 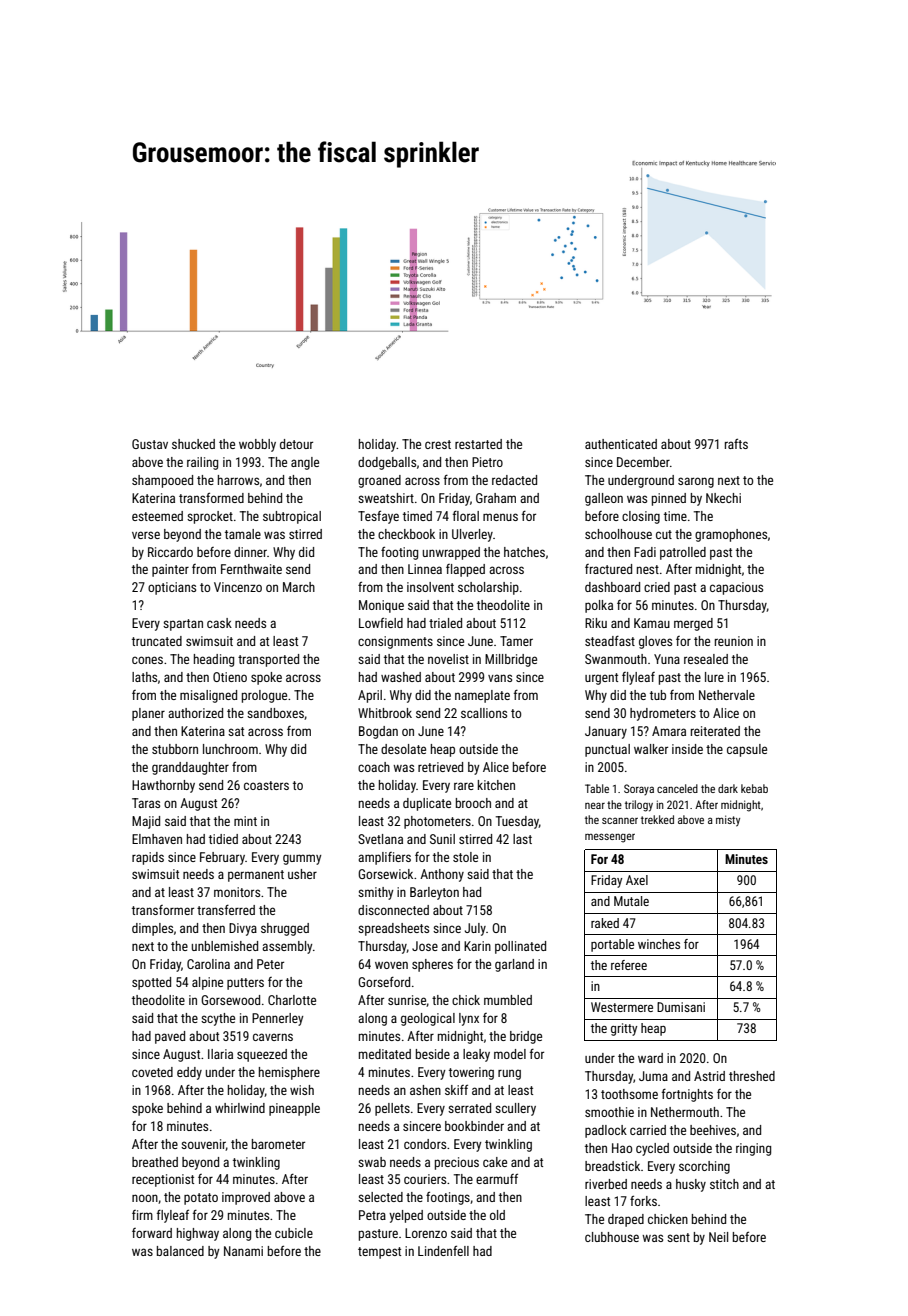 I want to click on trialed, so click(x=445, y=623).
